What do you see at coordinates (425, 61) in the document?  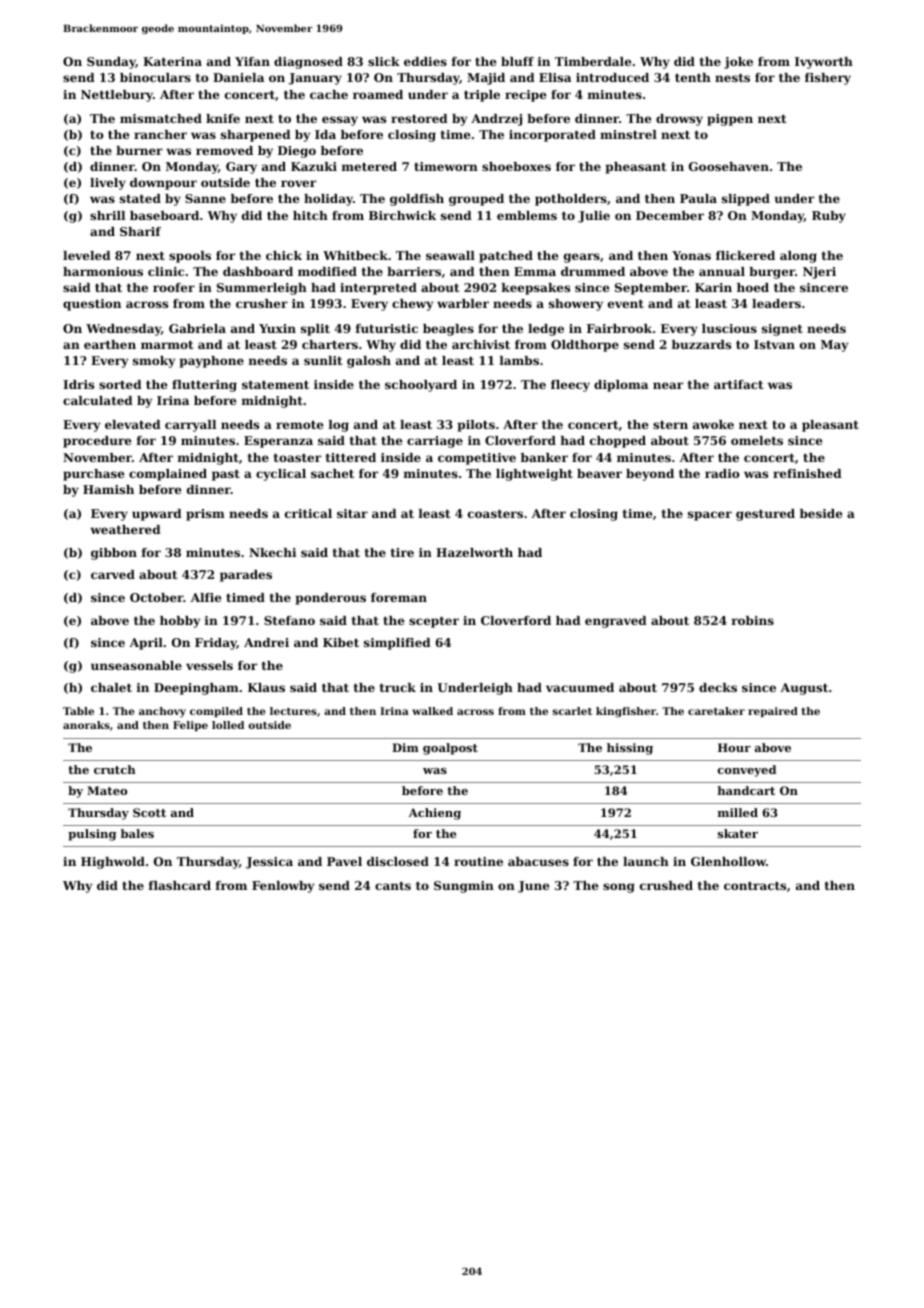 I see `eddies` at bounding box center [425, 61].
